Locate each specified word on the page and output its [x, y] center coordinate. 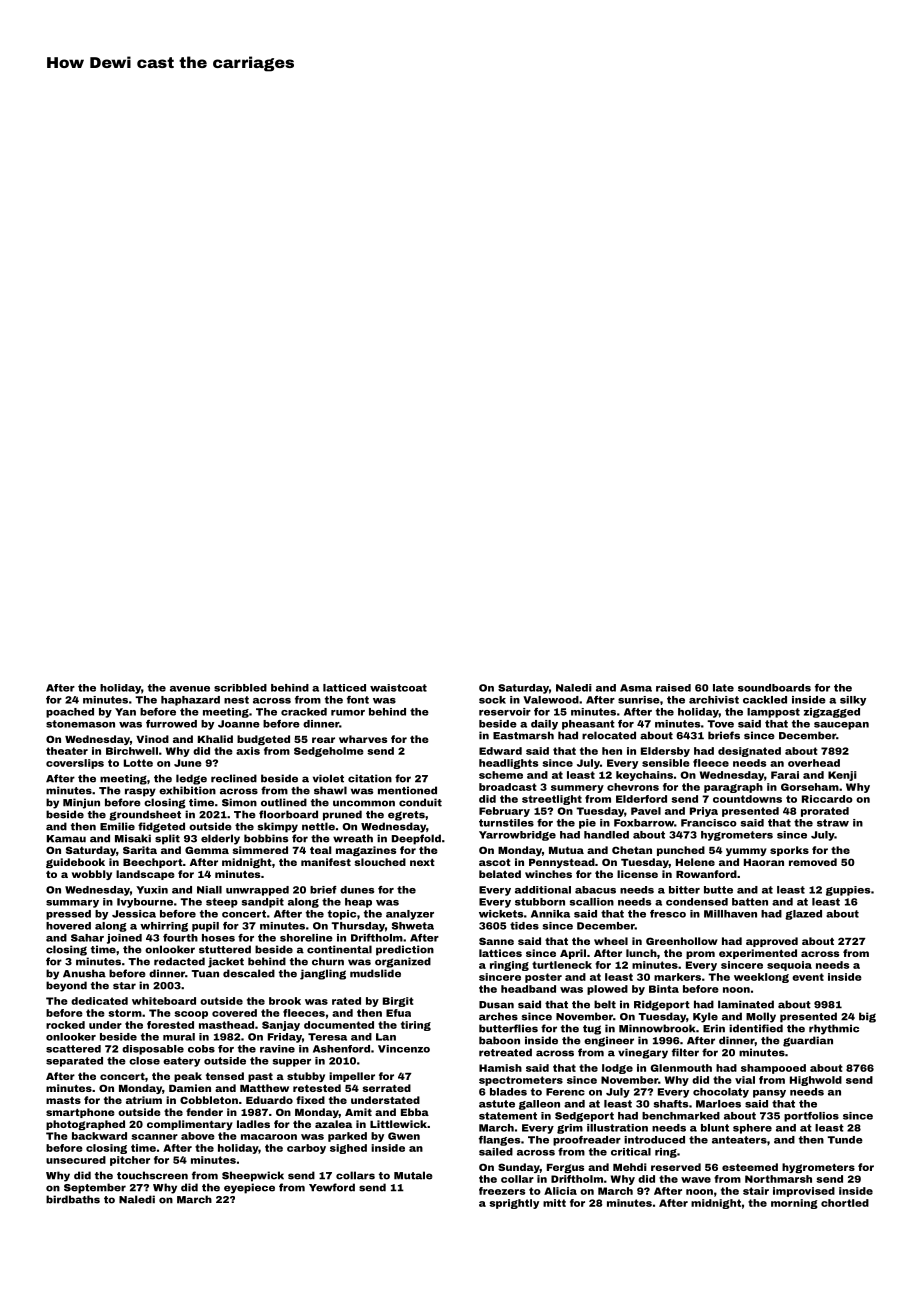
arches [498, 1016]
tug [592, 1030]
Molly [761, 1017]
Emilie [117, 826]
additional [543, 890]
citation [370, 778]
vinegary [643, 1053]
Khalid [215, 739]
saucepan [841, 726]
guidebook [75, 863]
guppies [848, 891]
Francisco [709, 823]
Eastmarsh [523, 735]
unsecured [76, 1160]
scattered [73, 1049]
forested [170, 1025]
